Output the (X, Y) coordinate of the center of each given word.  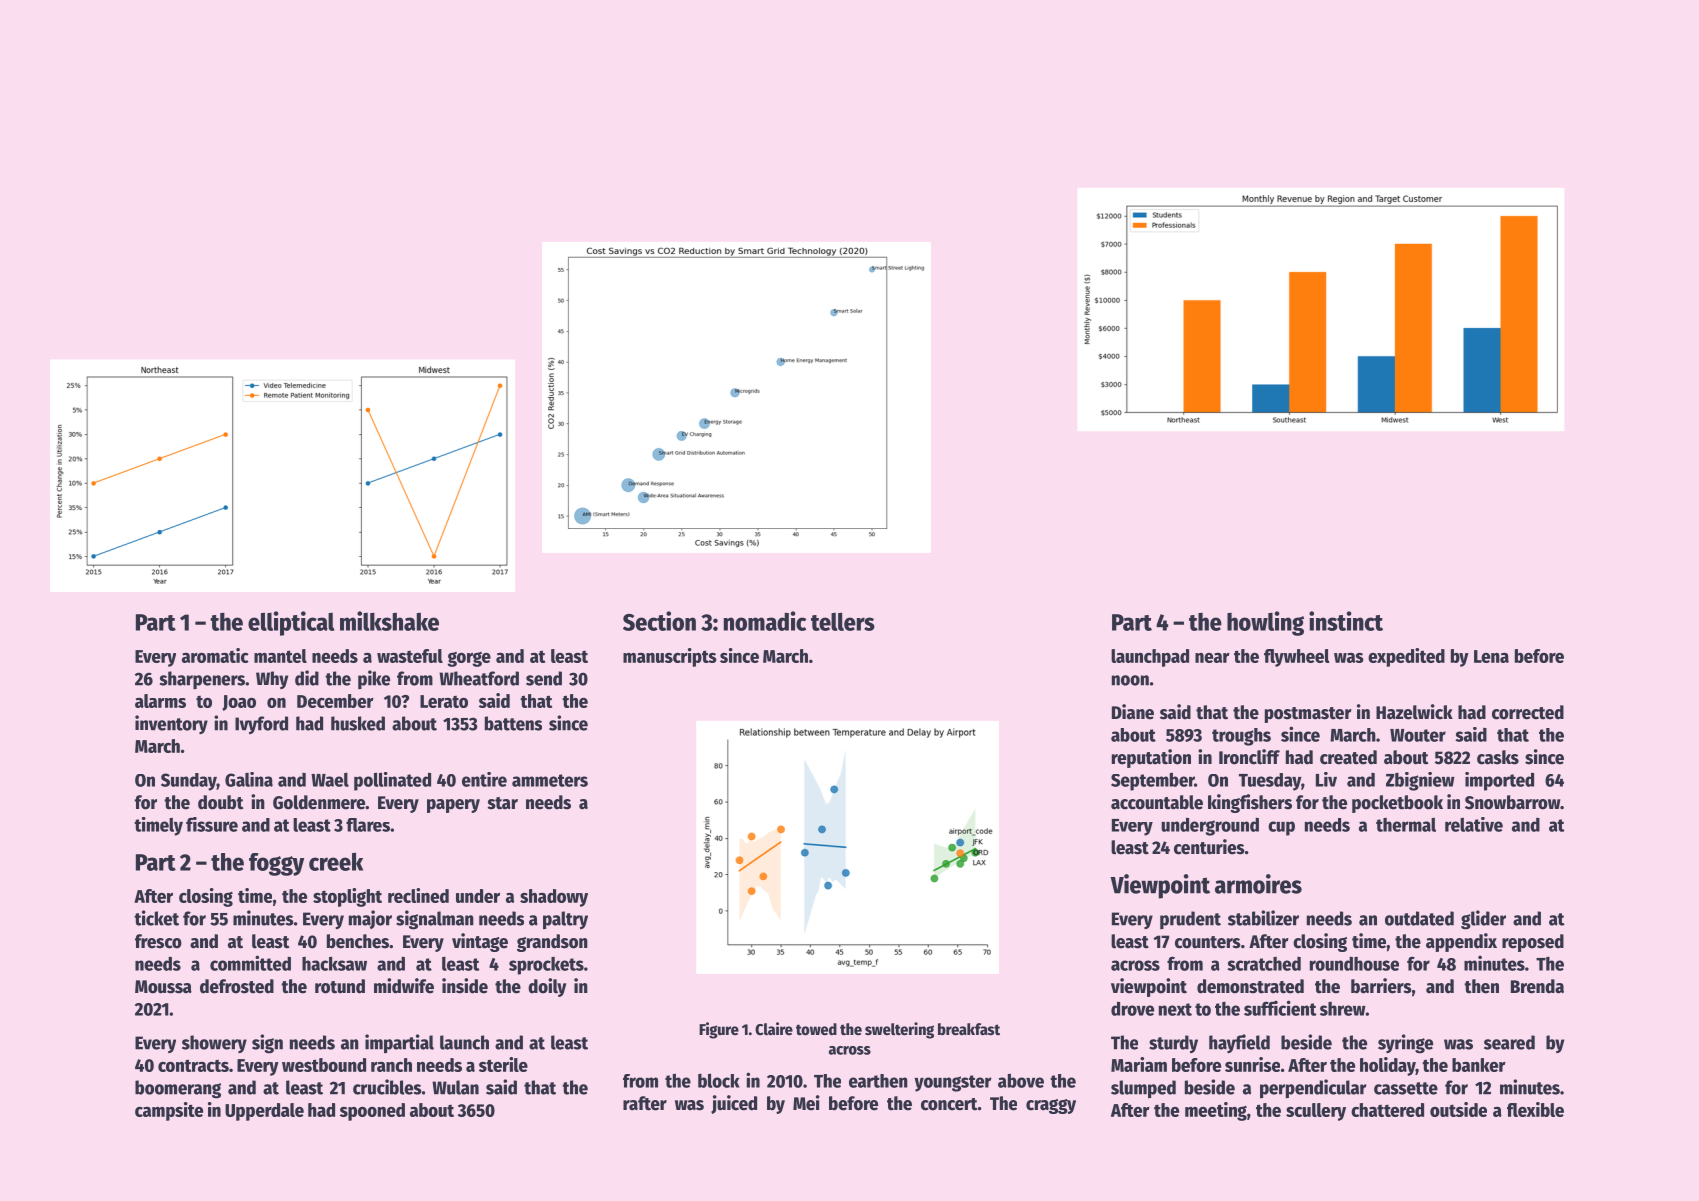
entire (484, 779)
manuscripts (670, 657)
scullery (1316, 1112)
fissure (212, 824)
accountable (1157, 802)
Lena (1491, 656)
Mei (806, 1103)
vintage (480, 942)
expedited (1406, 657)
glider (1483, 920)
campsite (169, 1111)
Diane (1133, 712)
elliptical (291, 623)
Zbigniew (1420, 781)
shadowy (554, 898)
